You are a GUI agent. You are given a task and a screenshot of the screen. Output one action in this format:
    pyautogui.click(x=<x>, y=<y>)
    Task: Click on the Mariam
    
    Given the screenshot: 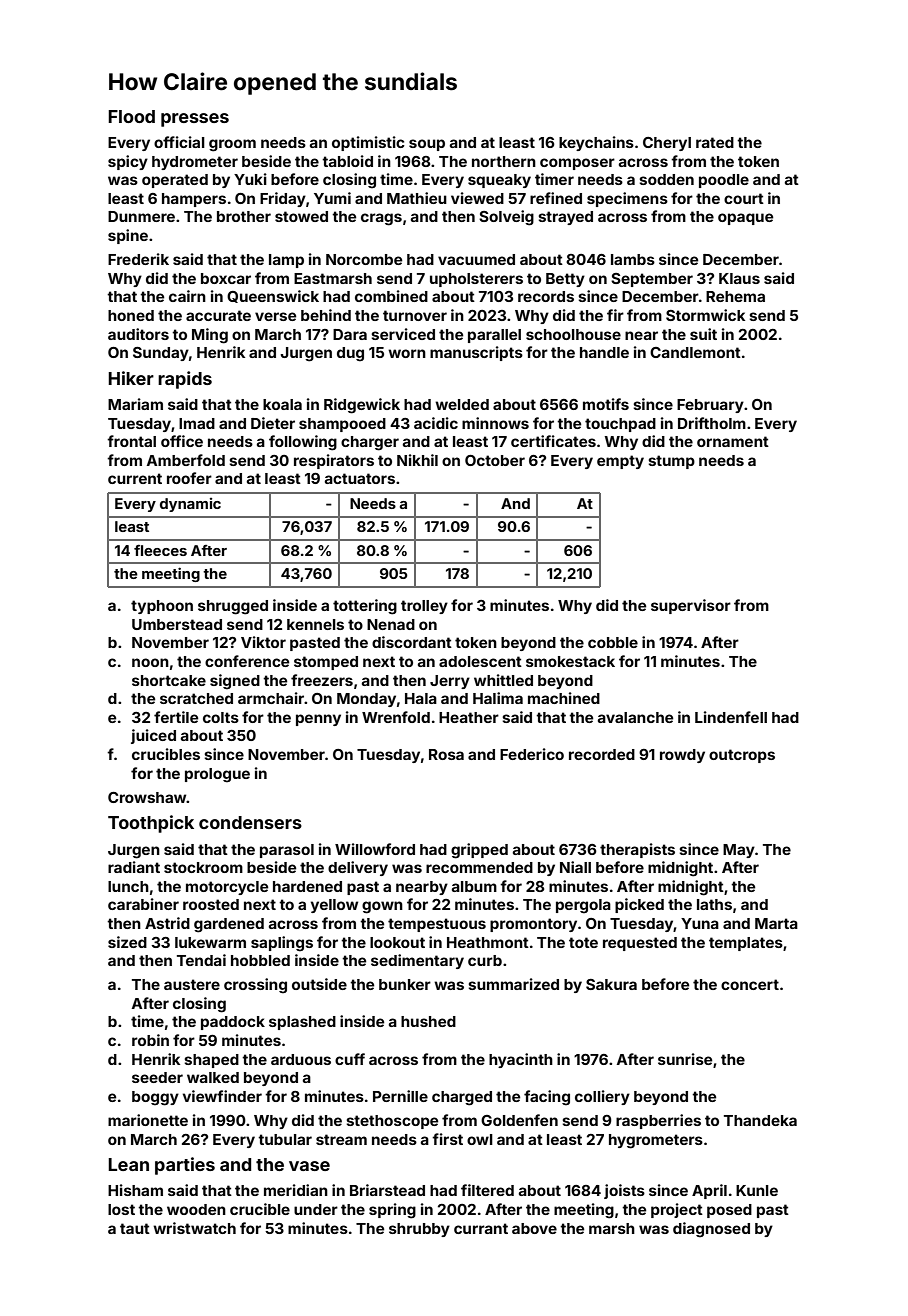 What is the action you would take?
    pyautogui.click(x=135, y=404)
